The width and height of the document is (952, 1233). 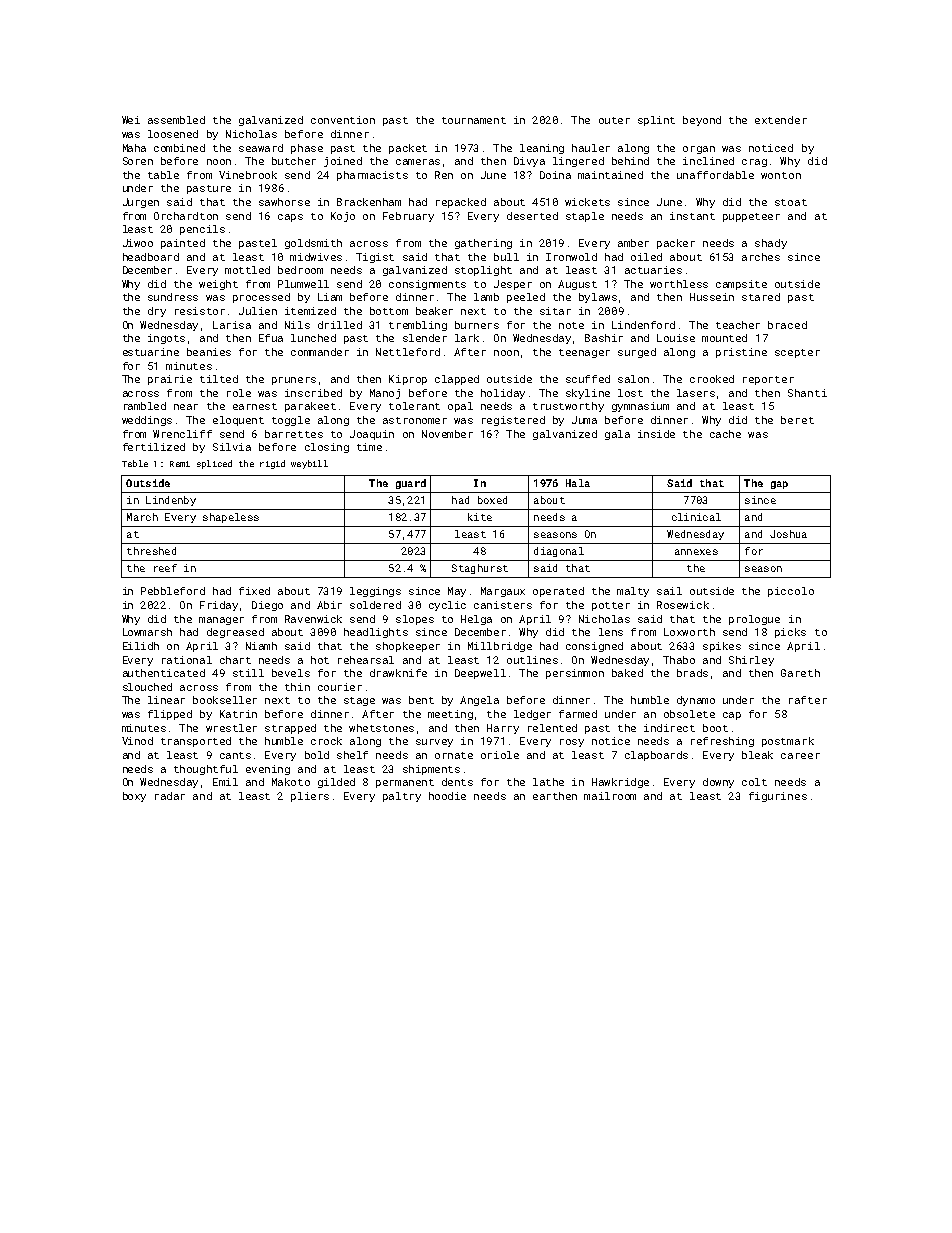 What do you see at coordinates (754, 620) in the document?
I see `prologue` at bounding box center [754, 620].
